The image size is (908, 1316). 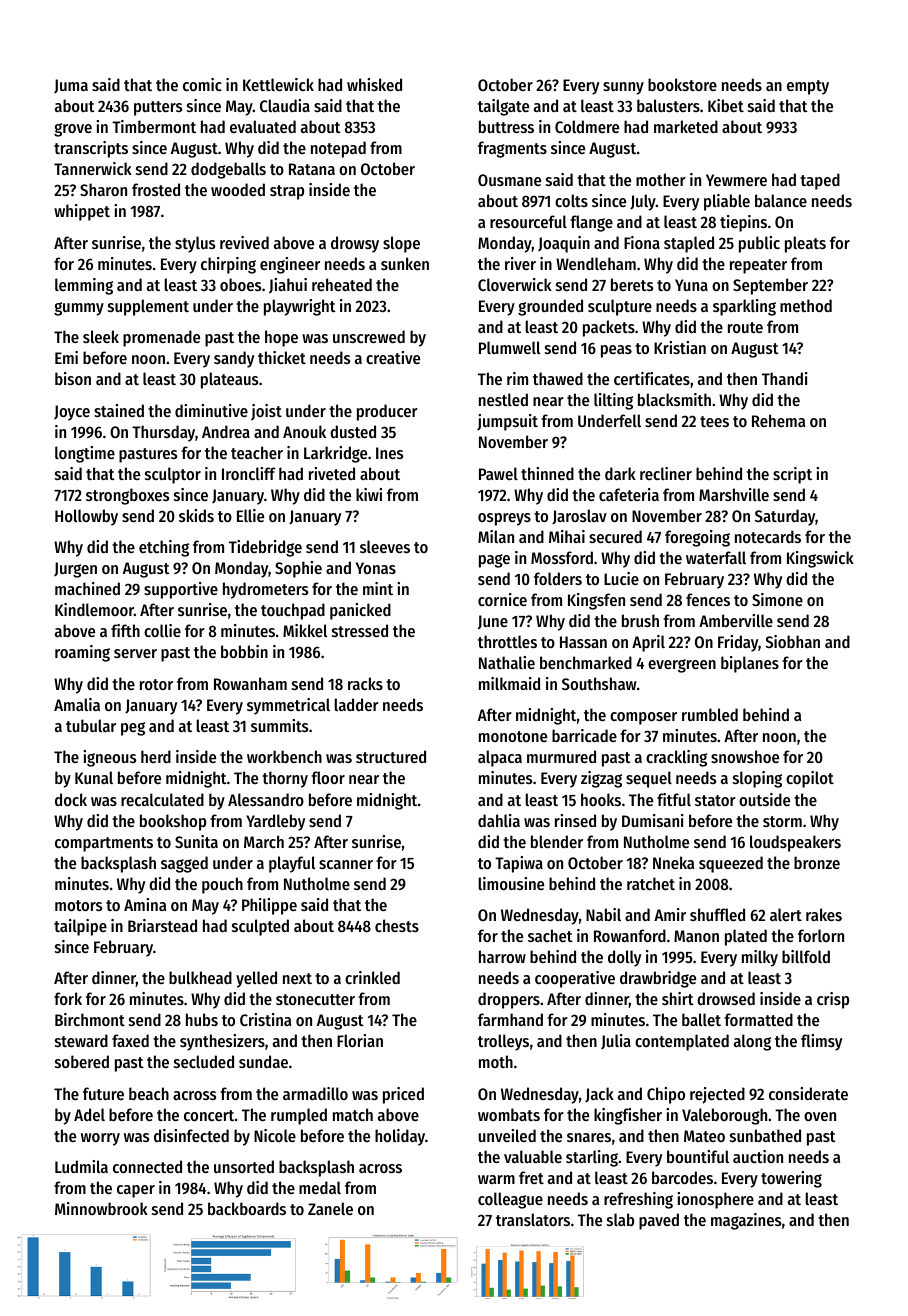 What do you see at coordinates (80, 927) in the screenshot?
I see `tailpipe` at bounding box center [80, 927].
